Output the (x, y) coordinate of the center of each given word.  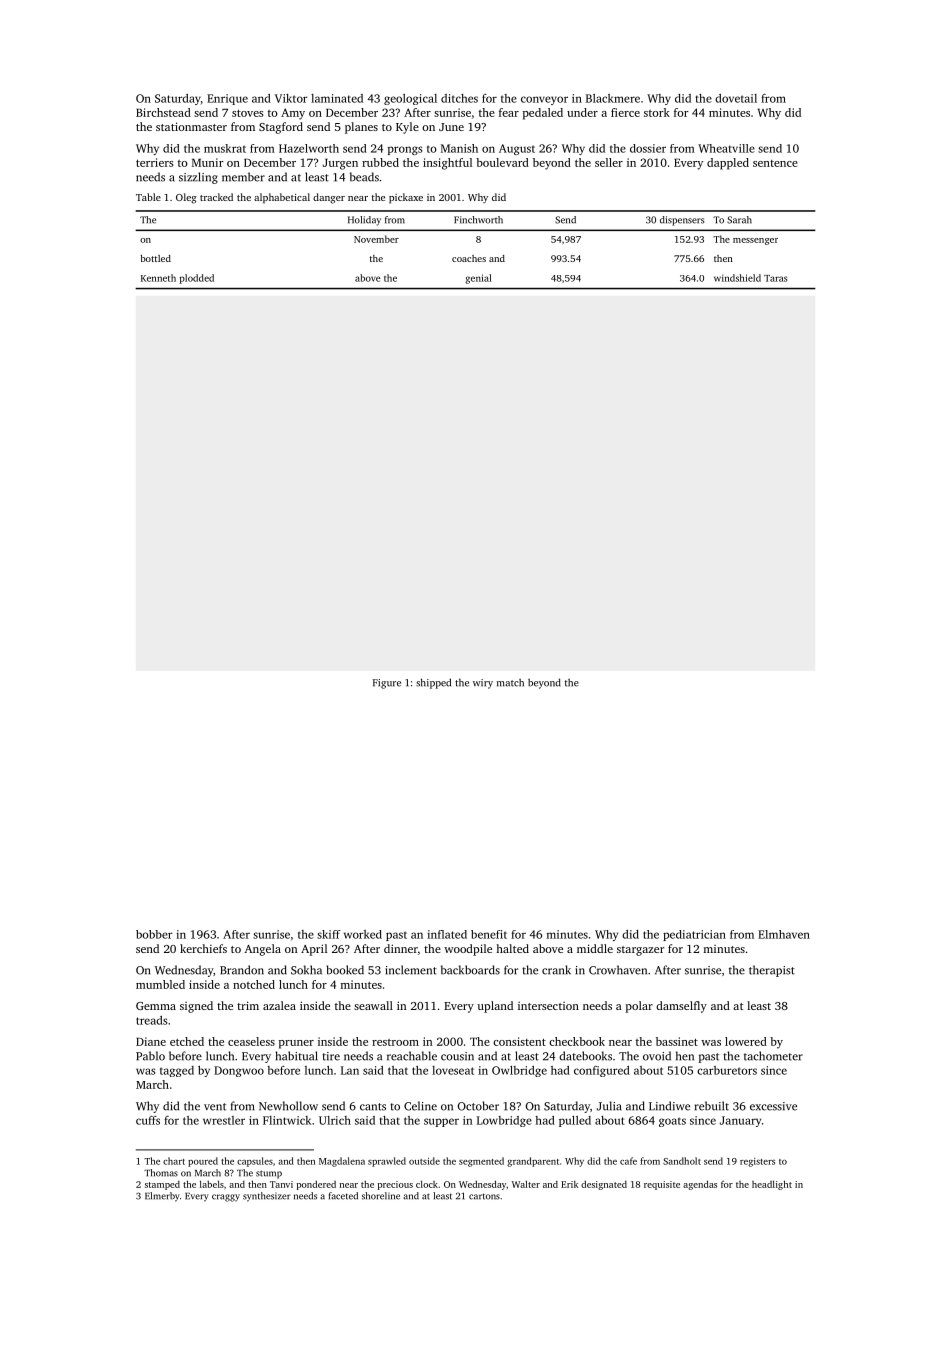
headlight (772, 1185)
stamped (162, 1185)
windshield (737, 278)
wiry (483, 684)
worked (363, 934)
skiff (329, 934)
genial (478, 279)
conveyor (544, 100)
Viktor (291, 98)
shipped (433, 683)
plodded (197, 279)
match (510, 683)
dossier (648, 148)
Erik (569, 1184)
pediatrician (694, 935)
